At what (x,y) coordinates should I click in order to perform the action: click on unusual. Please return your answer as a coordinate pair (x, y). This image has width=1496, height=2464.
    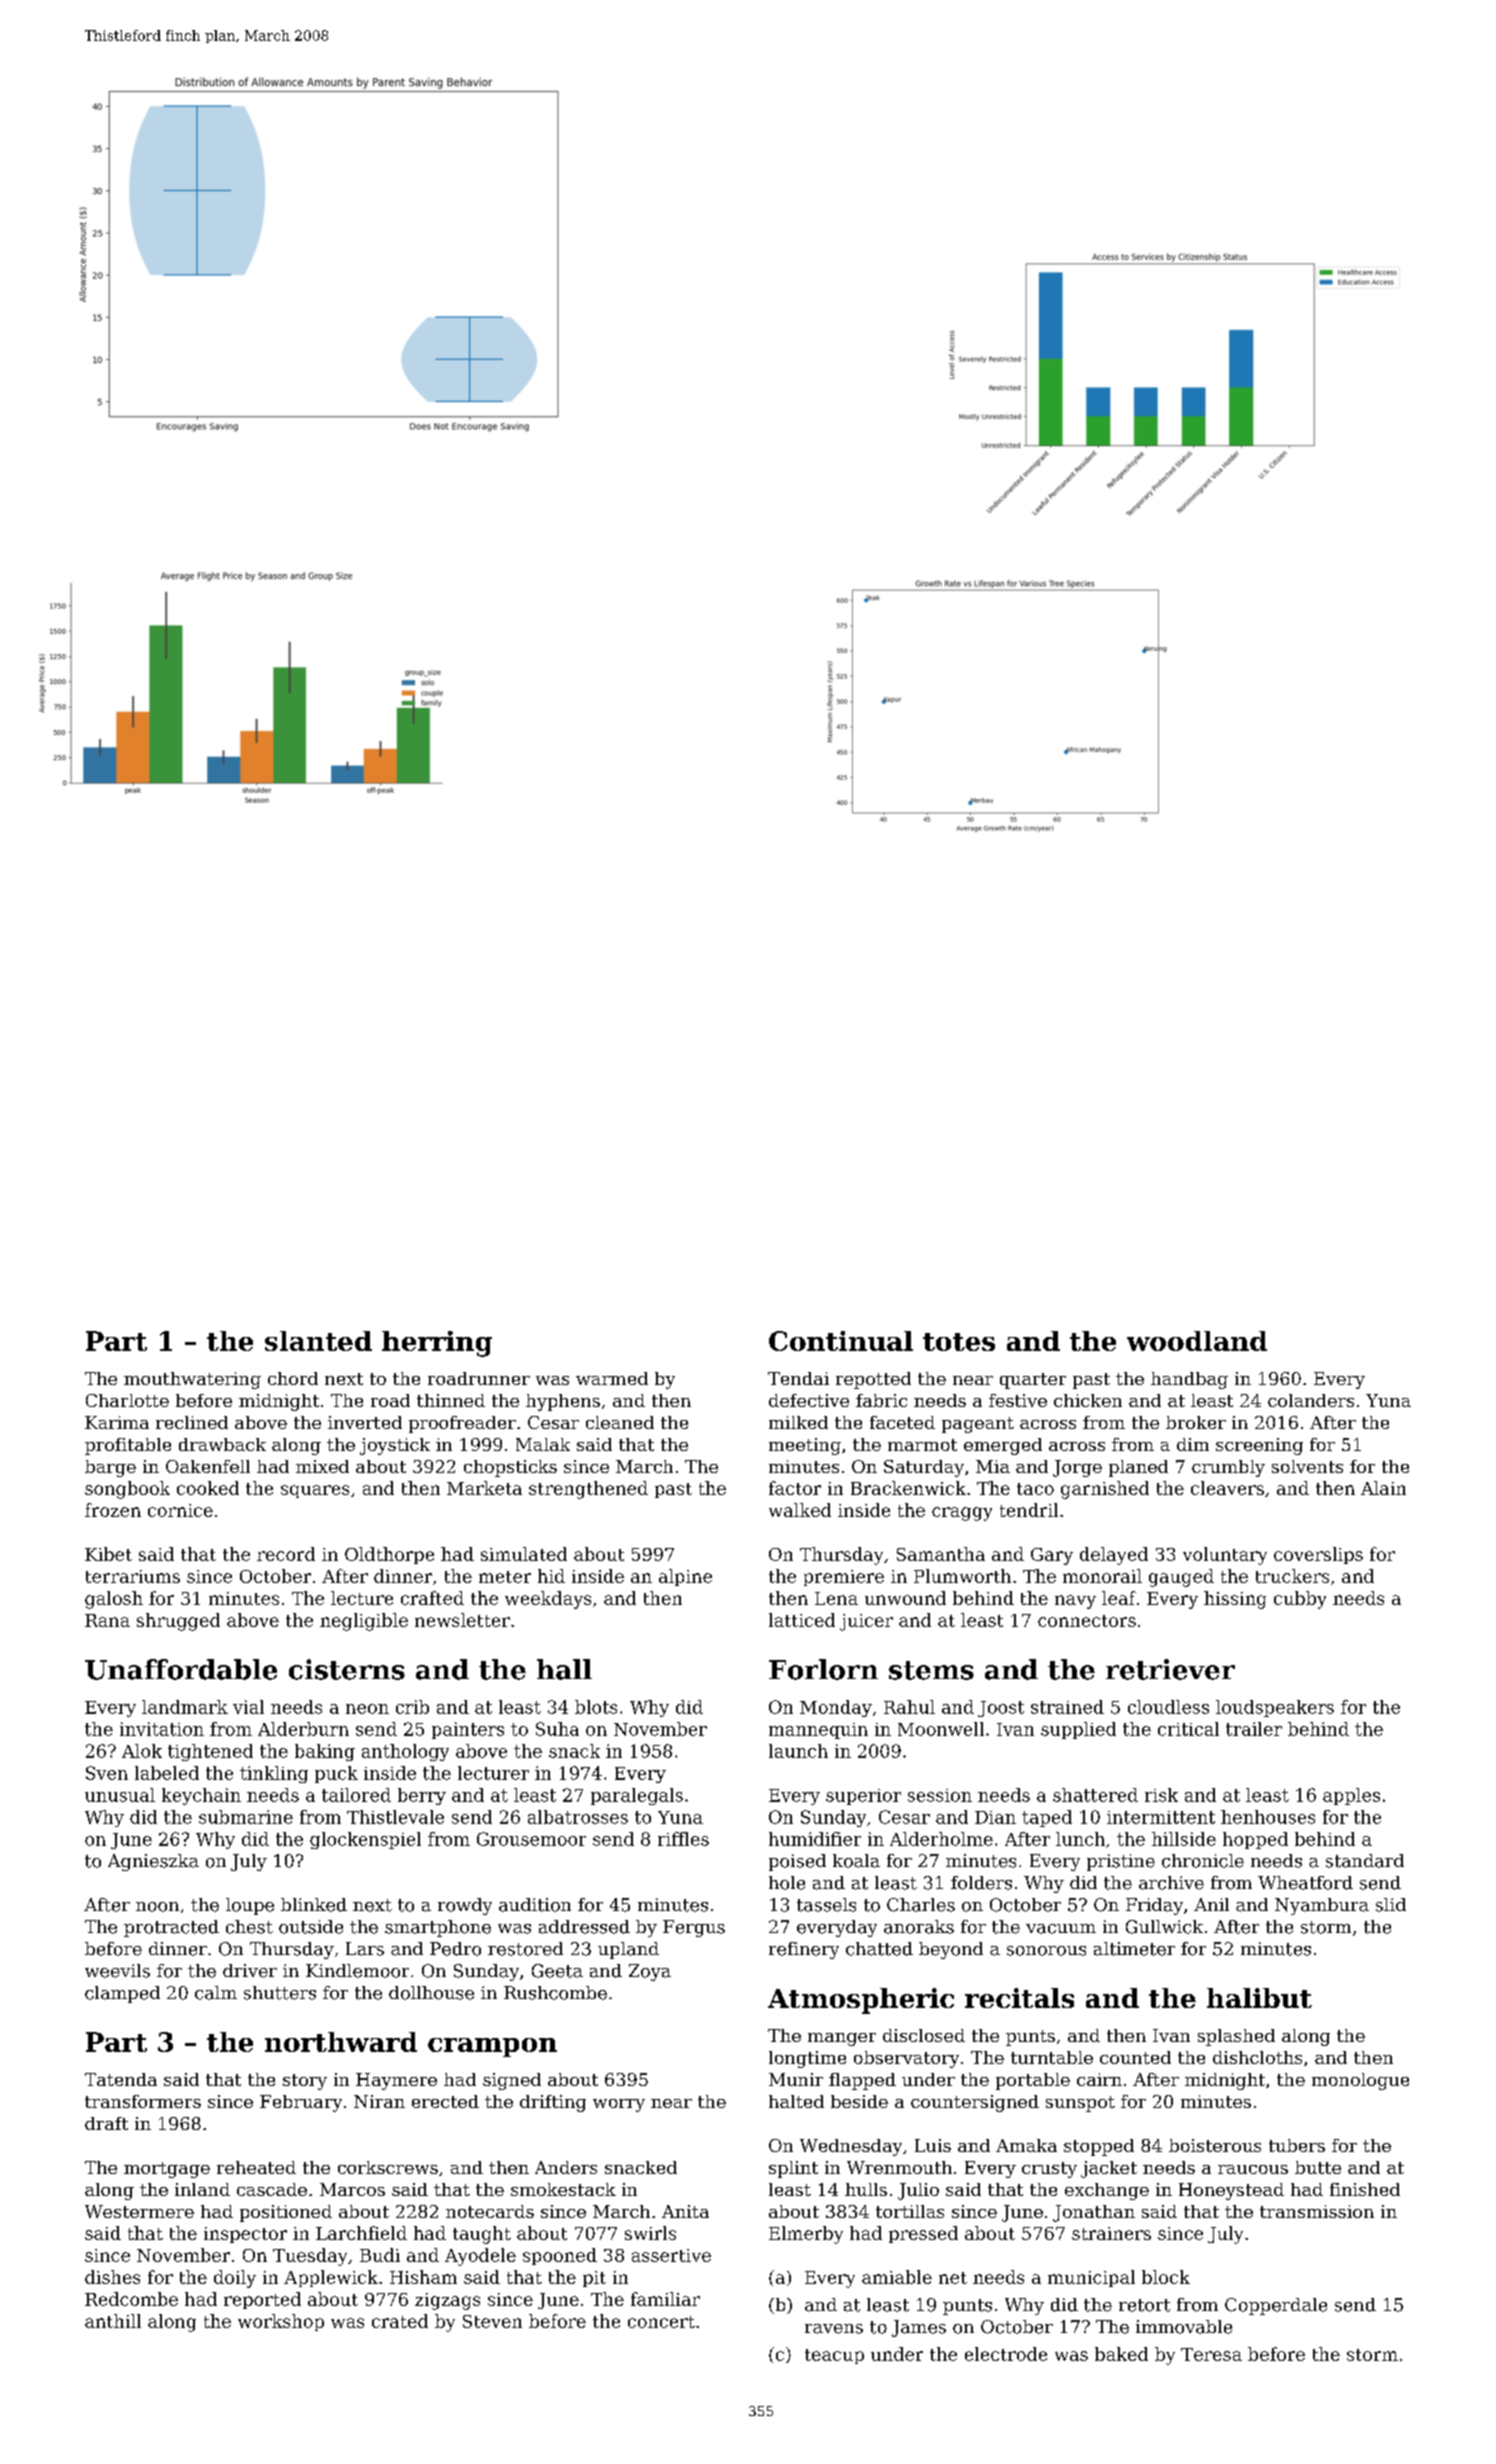
    Looking at the image, I should click on (120, 1795).
